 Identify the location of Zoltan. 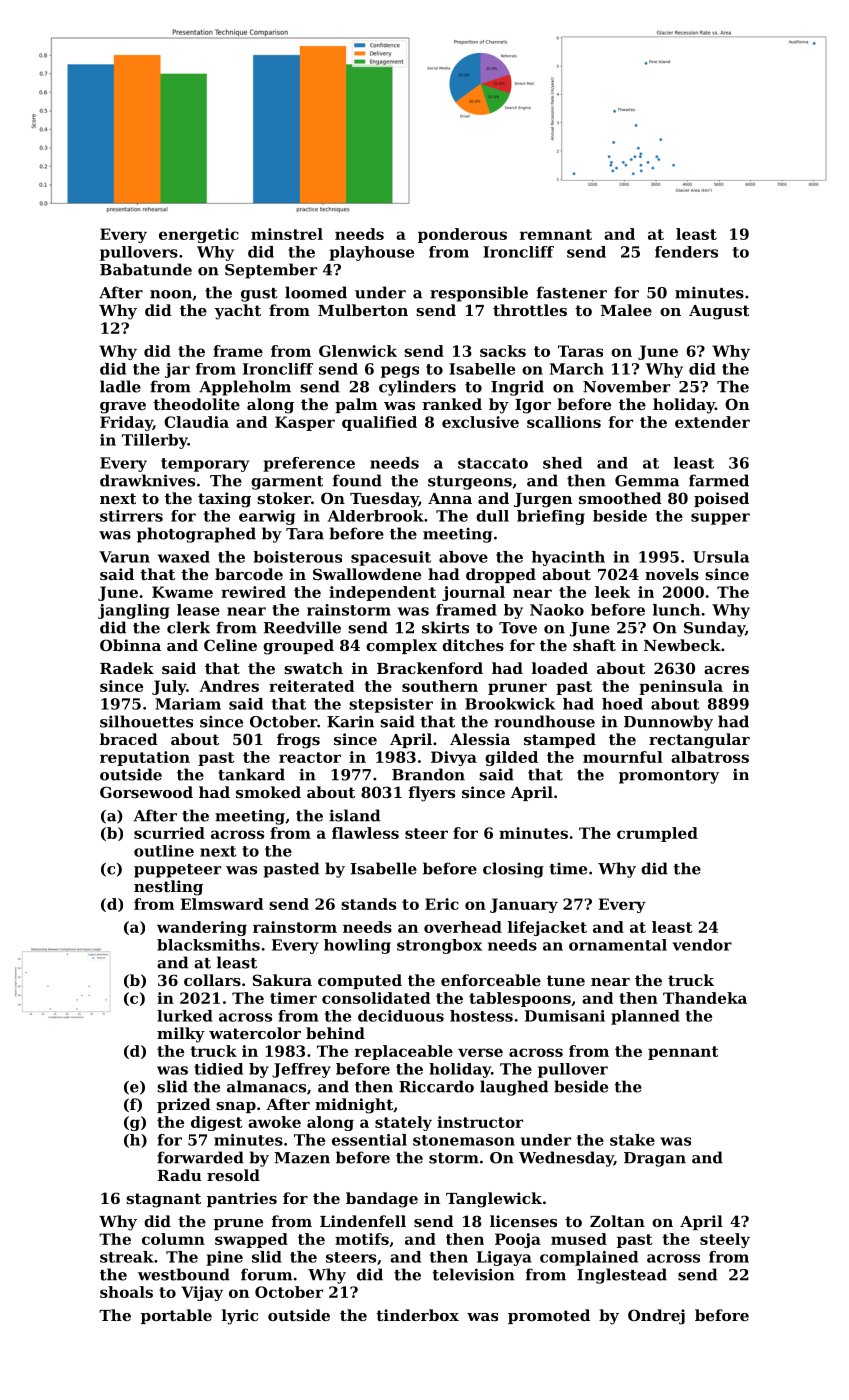
(617, 1221).
